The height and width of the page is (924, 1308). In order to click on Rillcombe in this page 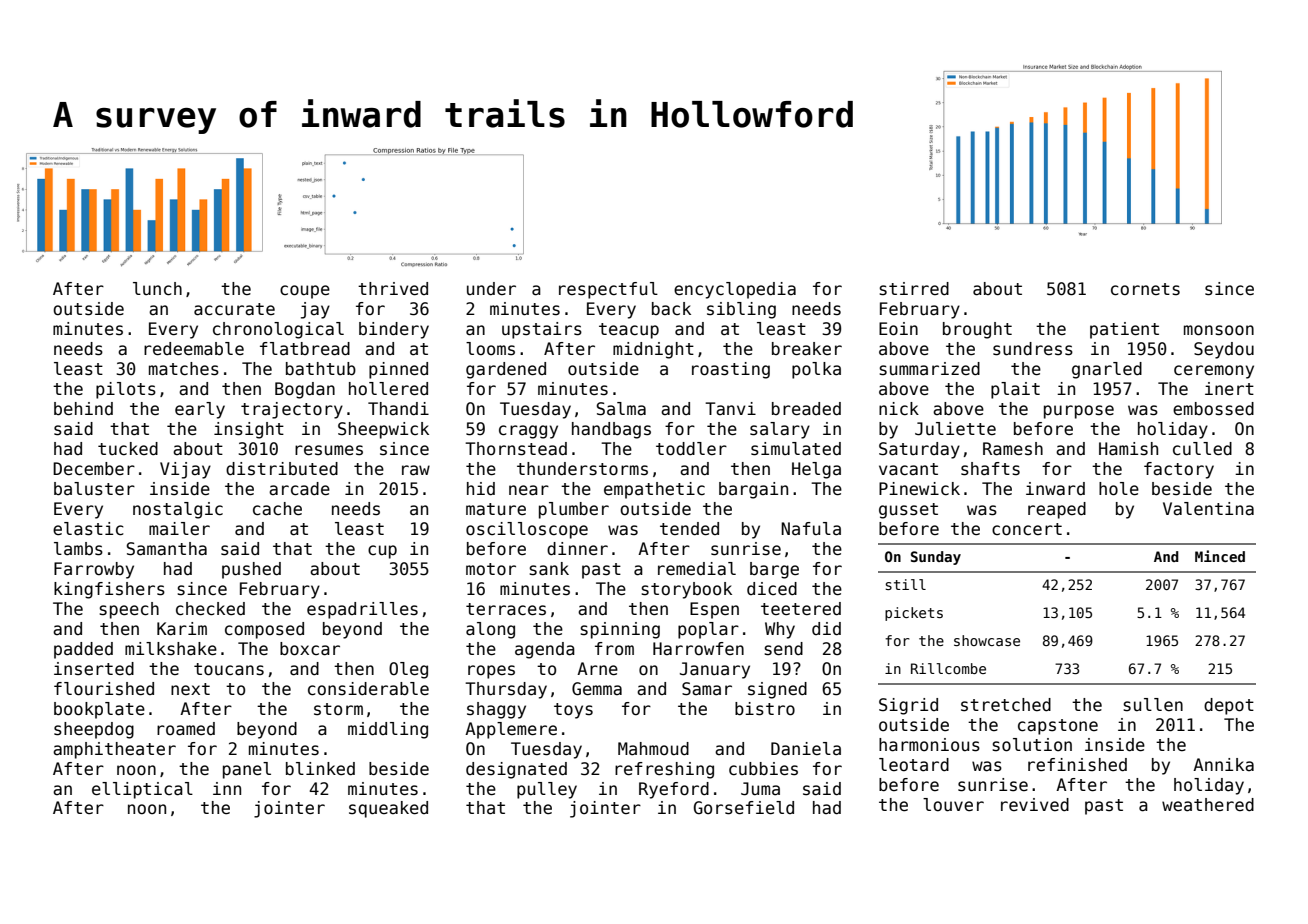, I will do `click(948, 668)`.
